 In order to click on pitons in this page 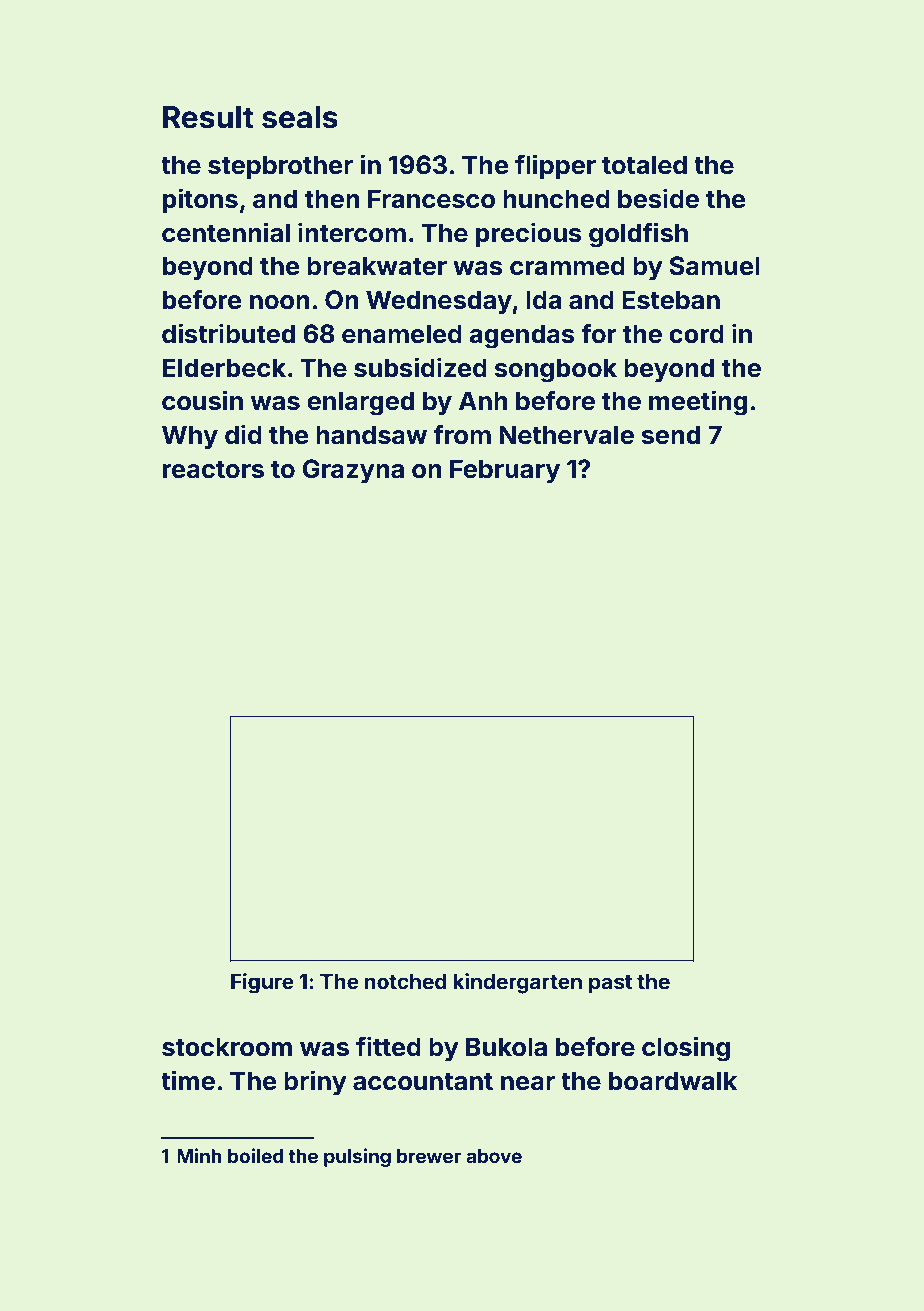, I will do `click(200, 200)`.
